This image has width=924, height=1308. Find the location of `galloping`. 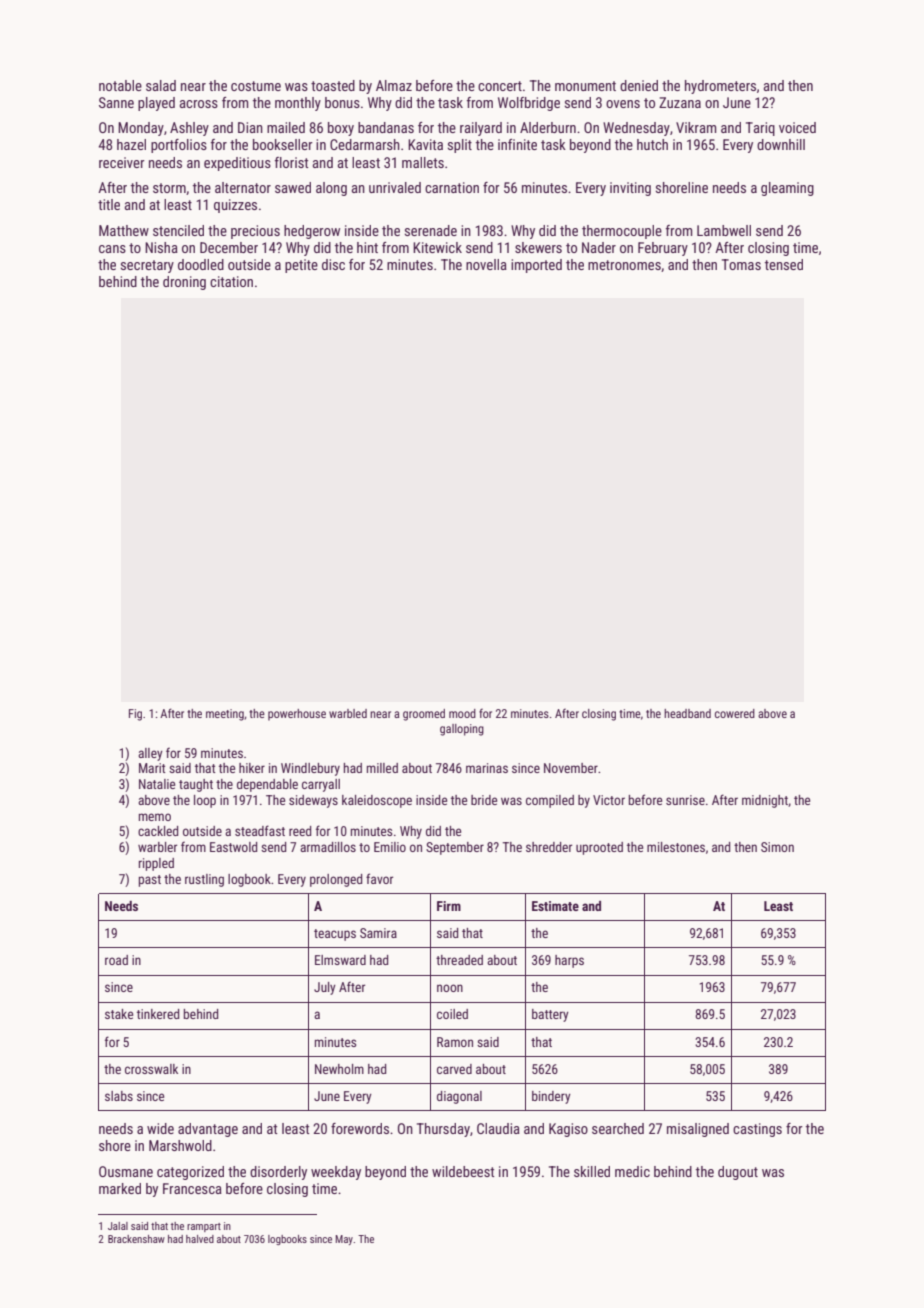

galloping is located at coordinates (462, 730).
